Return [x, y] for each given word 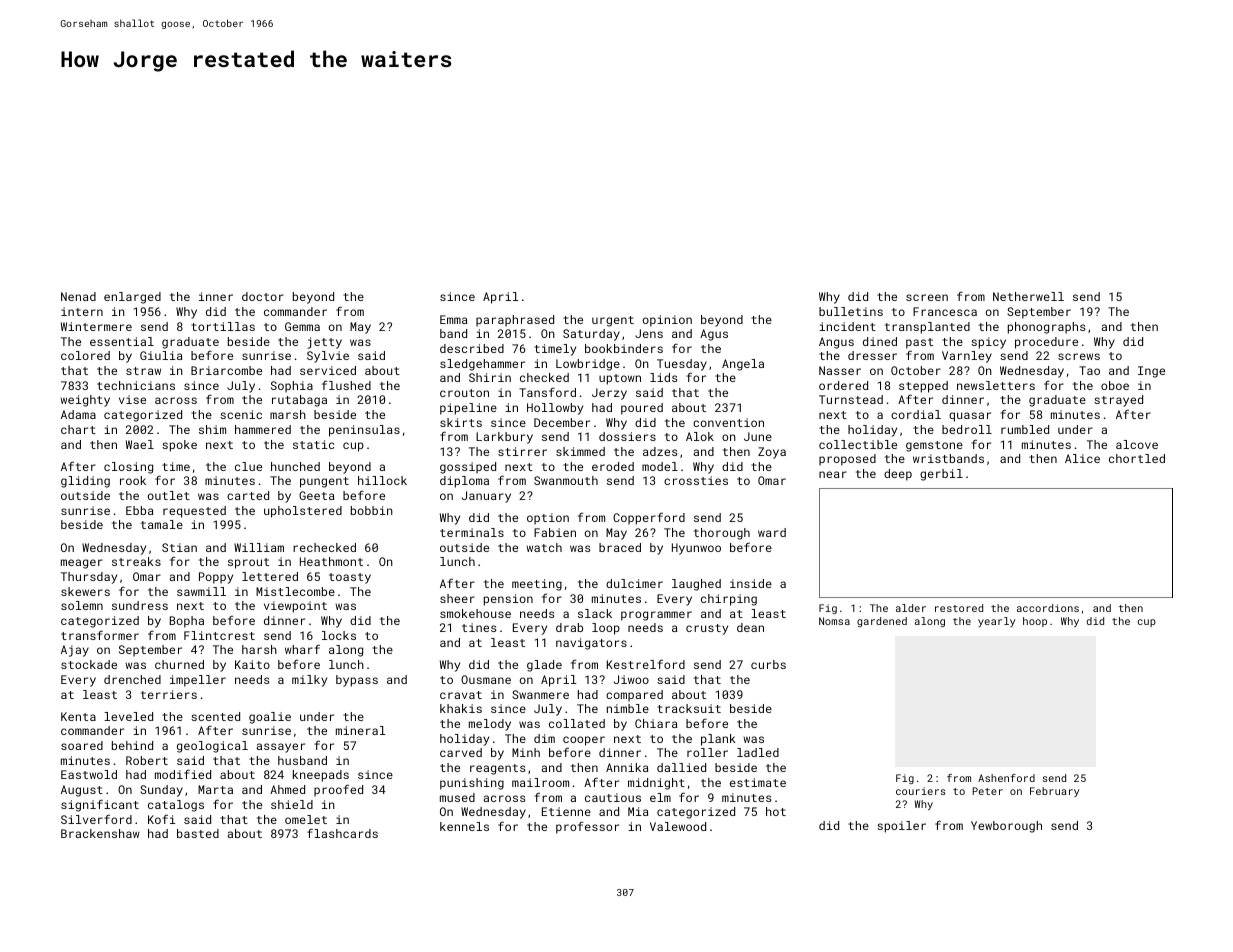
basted [198, 833]
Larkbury [504, 438]
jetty [324, 343]
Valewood [678, 826]
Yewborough [1006, 827]
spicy [988, 343]
